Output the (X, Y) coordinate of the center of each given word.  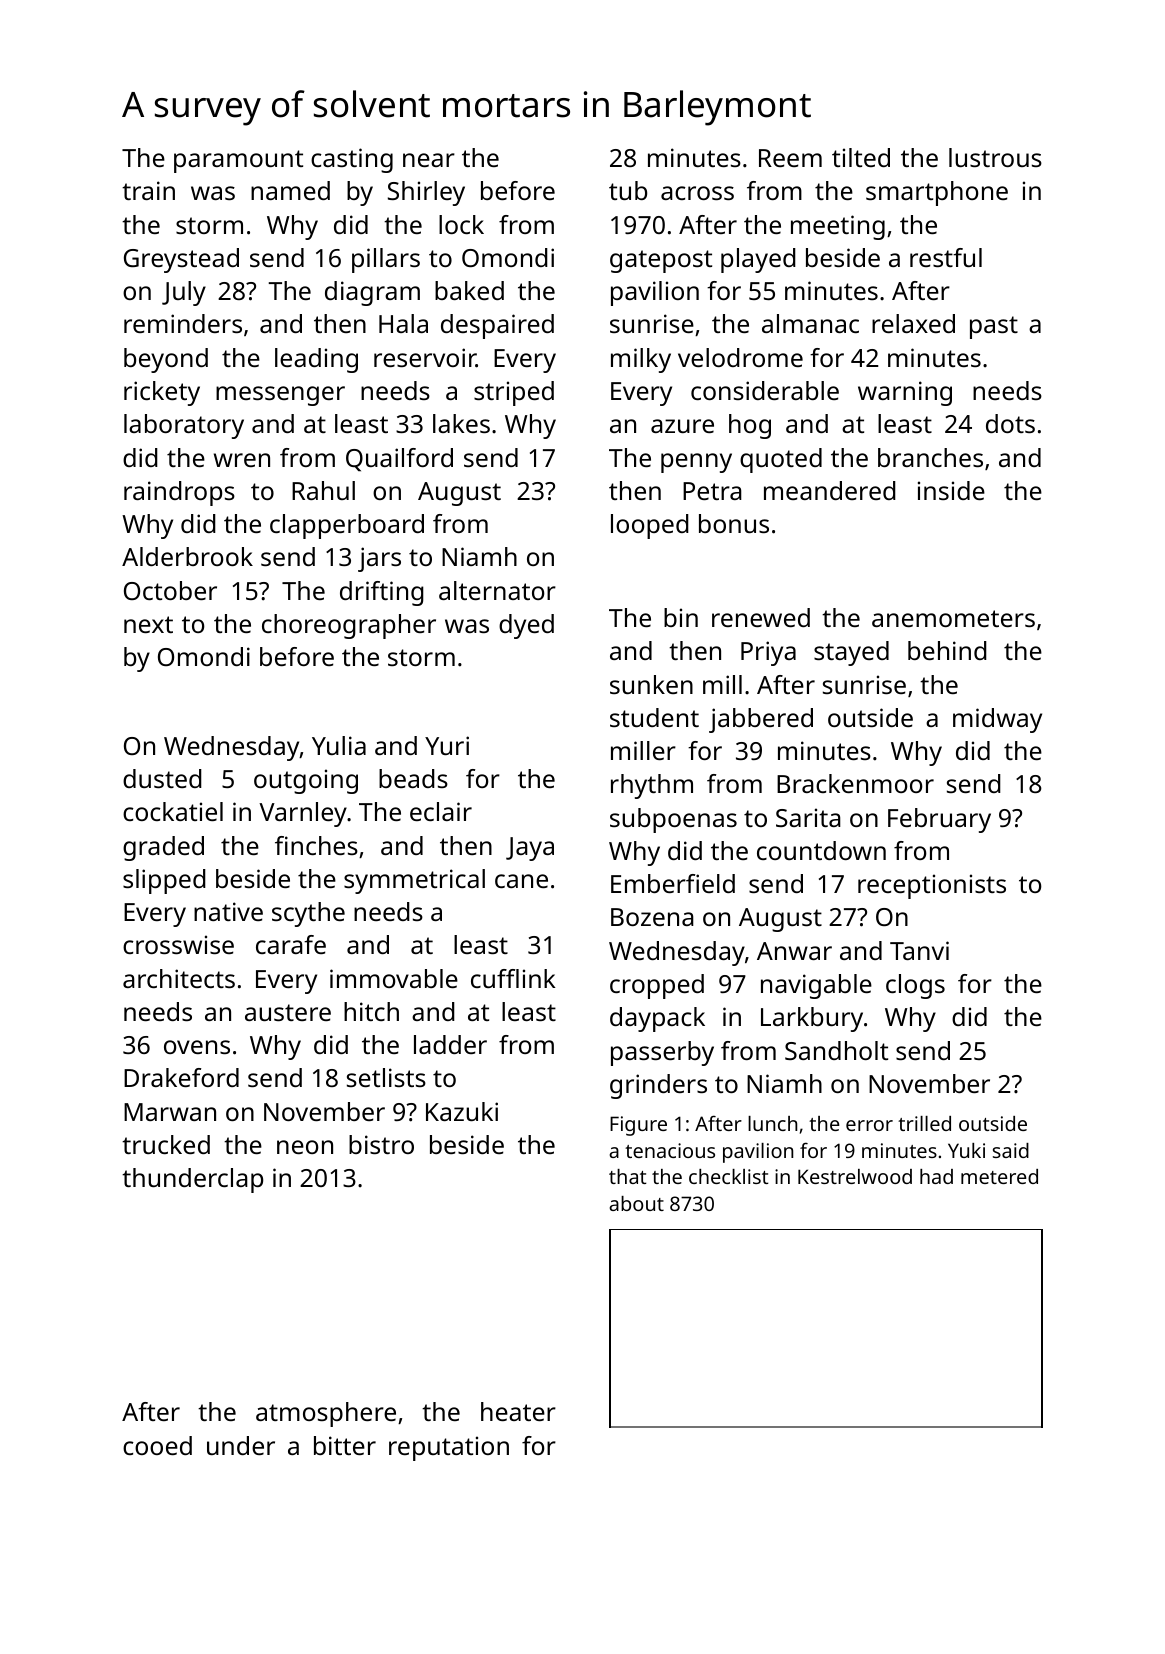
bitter (345, 1445)
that (628, 1176)
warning (905, 393)
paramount (238, 161)
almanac (810, 323)
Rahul (323, 490)
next (148, 624)
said (1011, 1150)
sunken (651, 684)
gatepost (661, 261)
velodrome (740, 357)
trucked (166, 1144)
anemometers (953, 618)
